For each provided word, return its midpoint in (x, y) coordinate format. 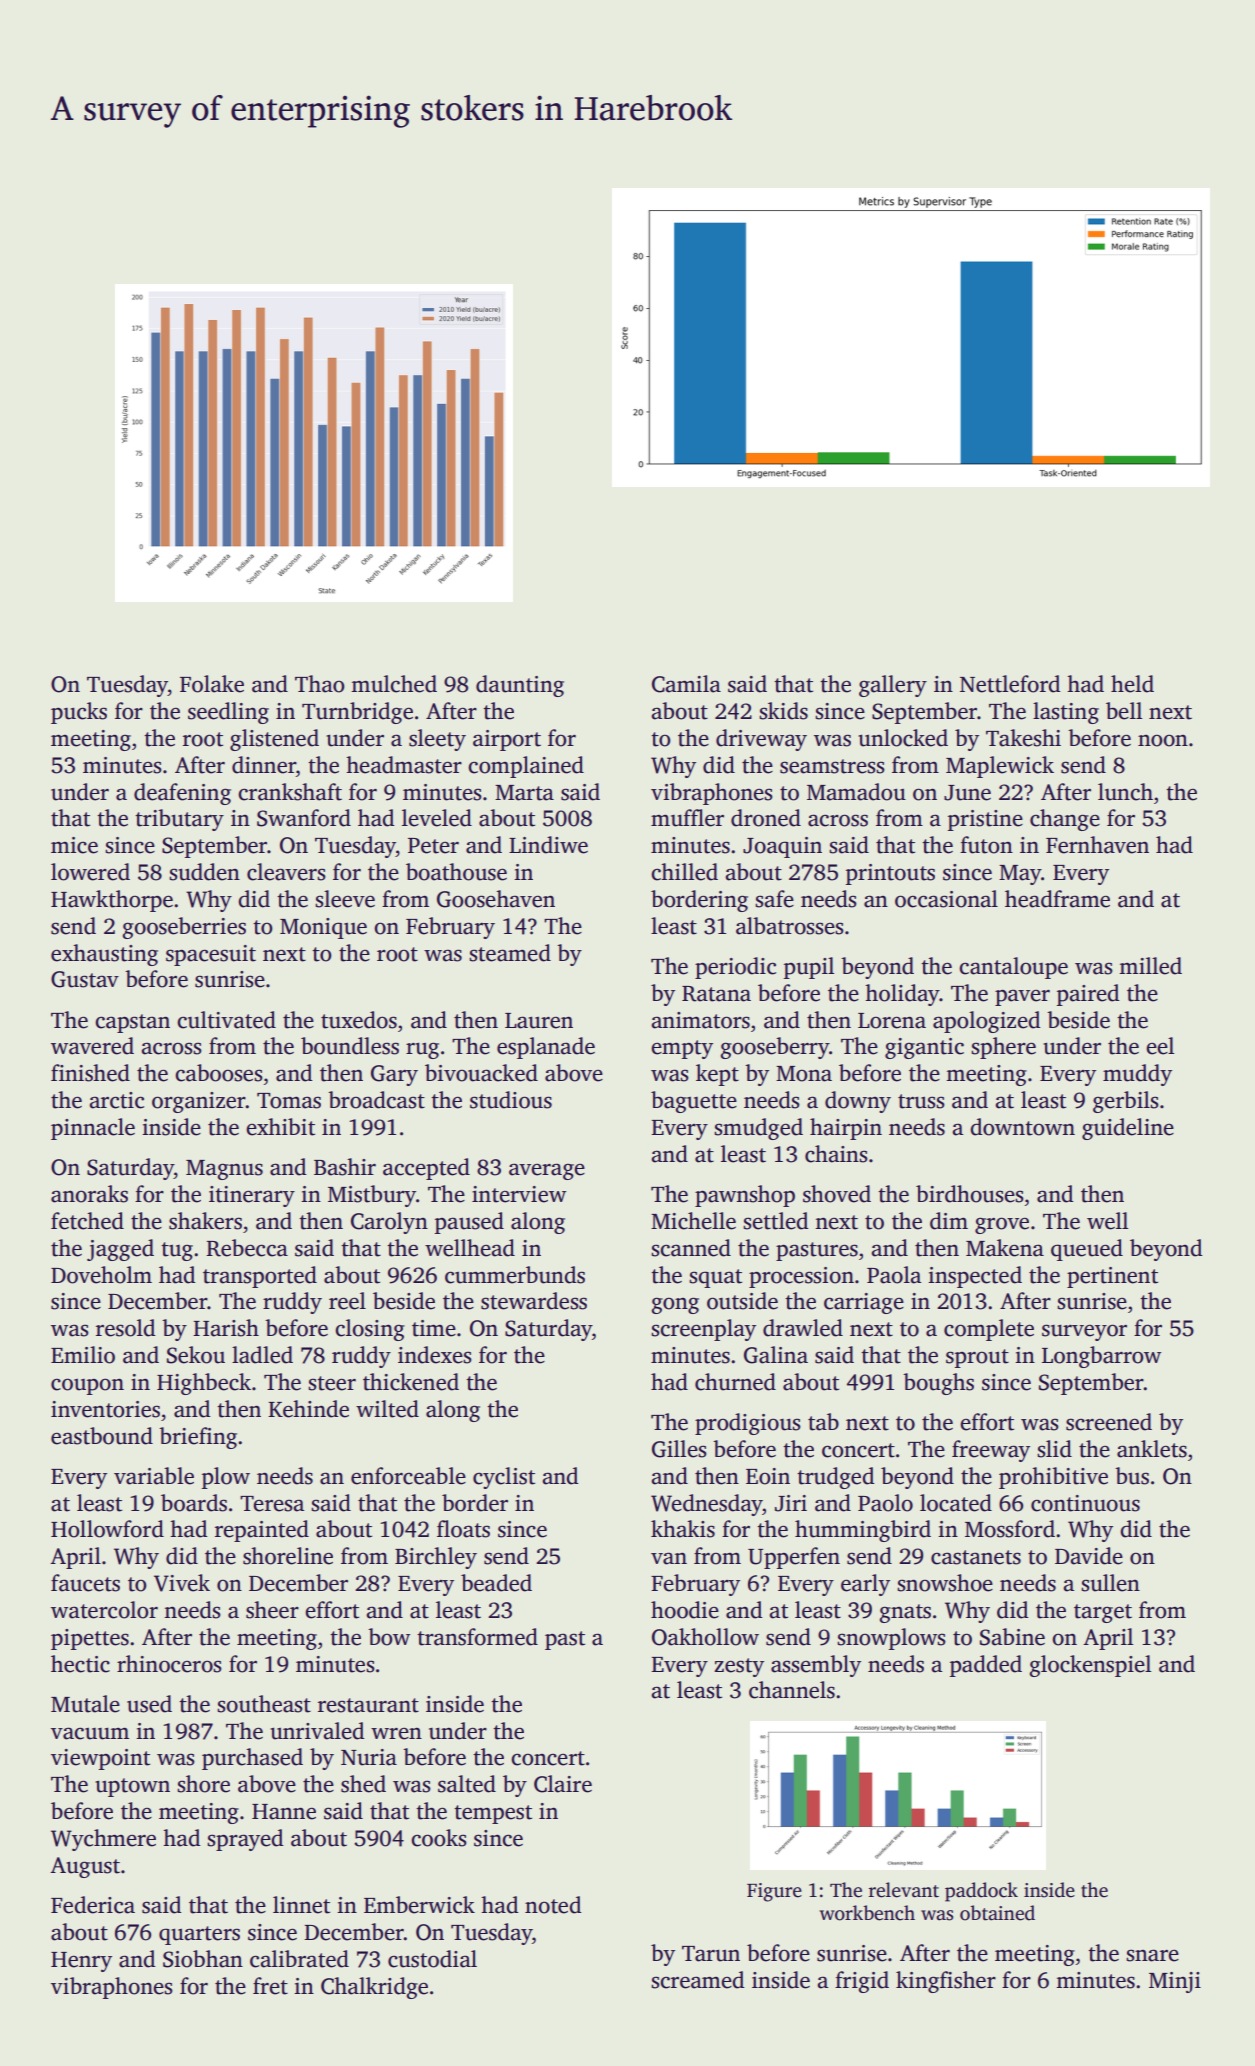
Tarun (711, 1954)
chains (836, 1154)
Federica (93, 1905)
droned (766, 818)
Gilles (679, 1449)
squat (715, 1278)
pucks (79, 713)
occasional (946, 899)
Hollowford (107, 1529)
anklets (1152, 1449)
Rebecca (247, 1248)
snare (1152, 1955)
